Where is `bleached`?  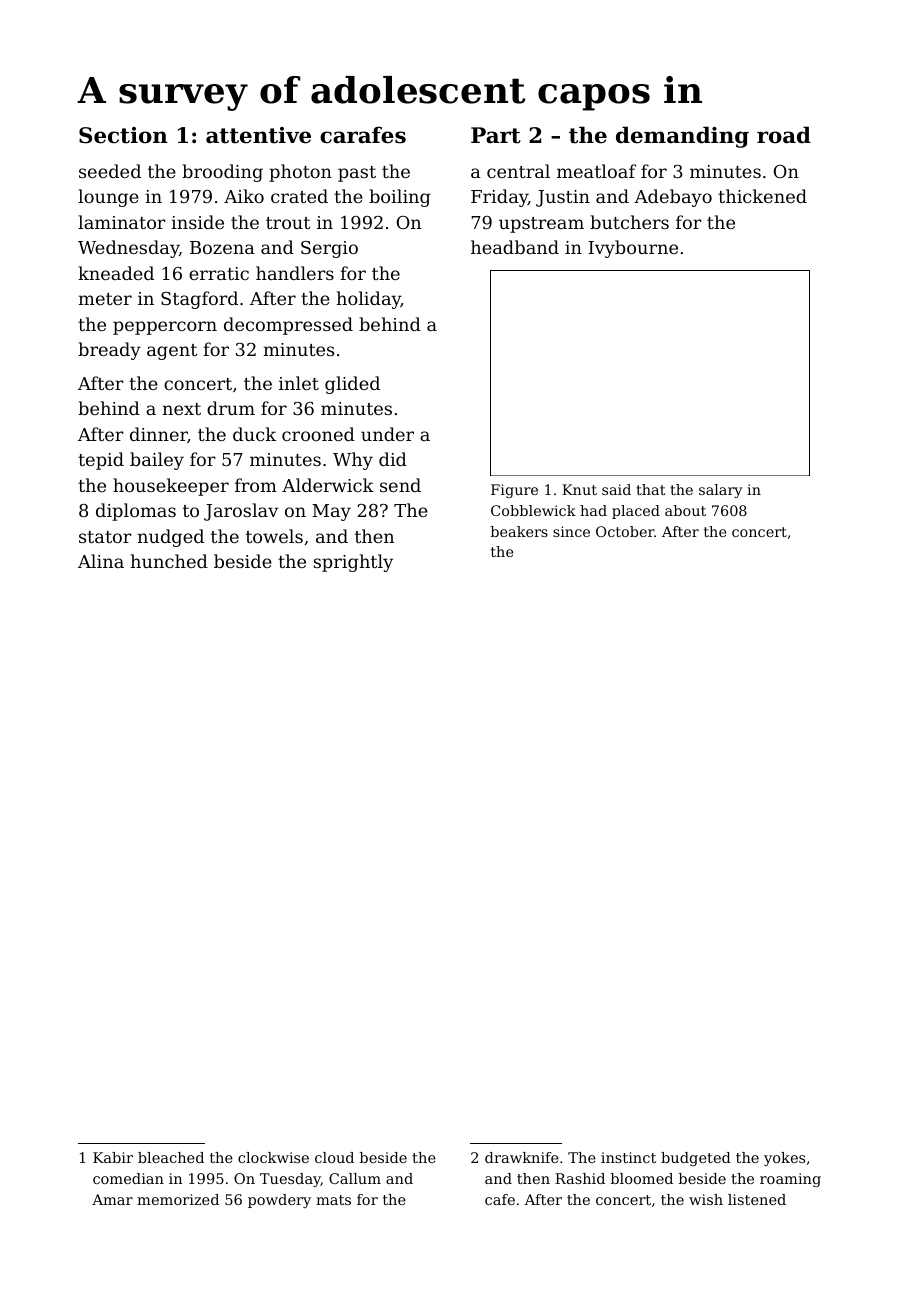 bleached is located at coordinates (171, 1157).
